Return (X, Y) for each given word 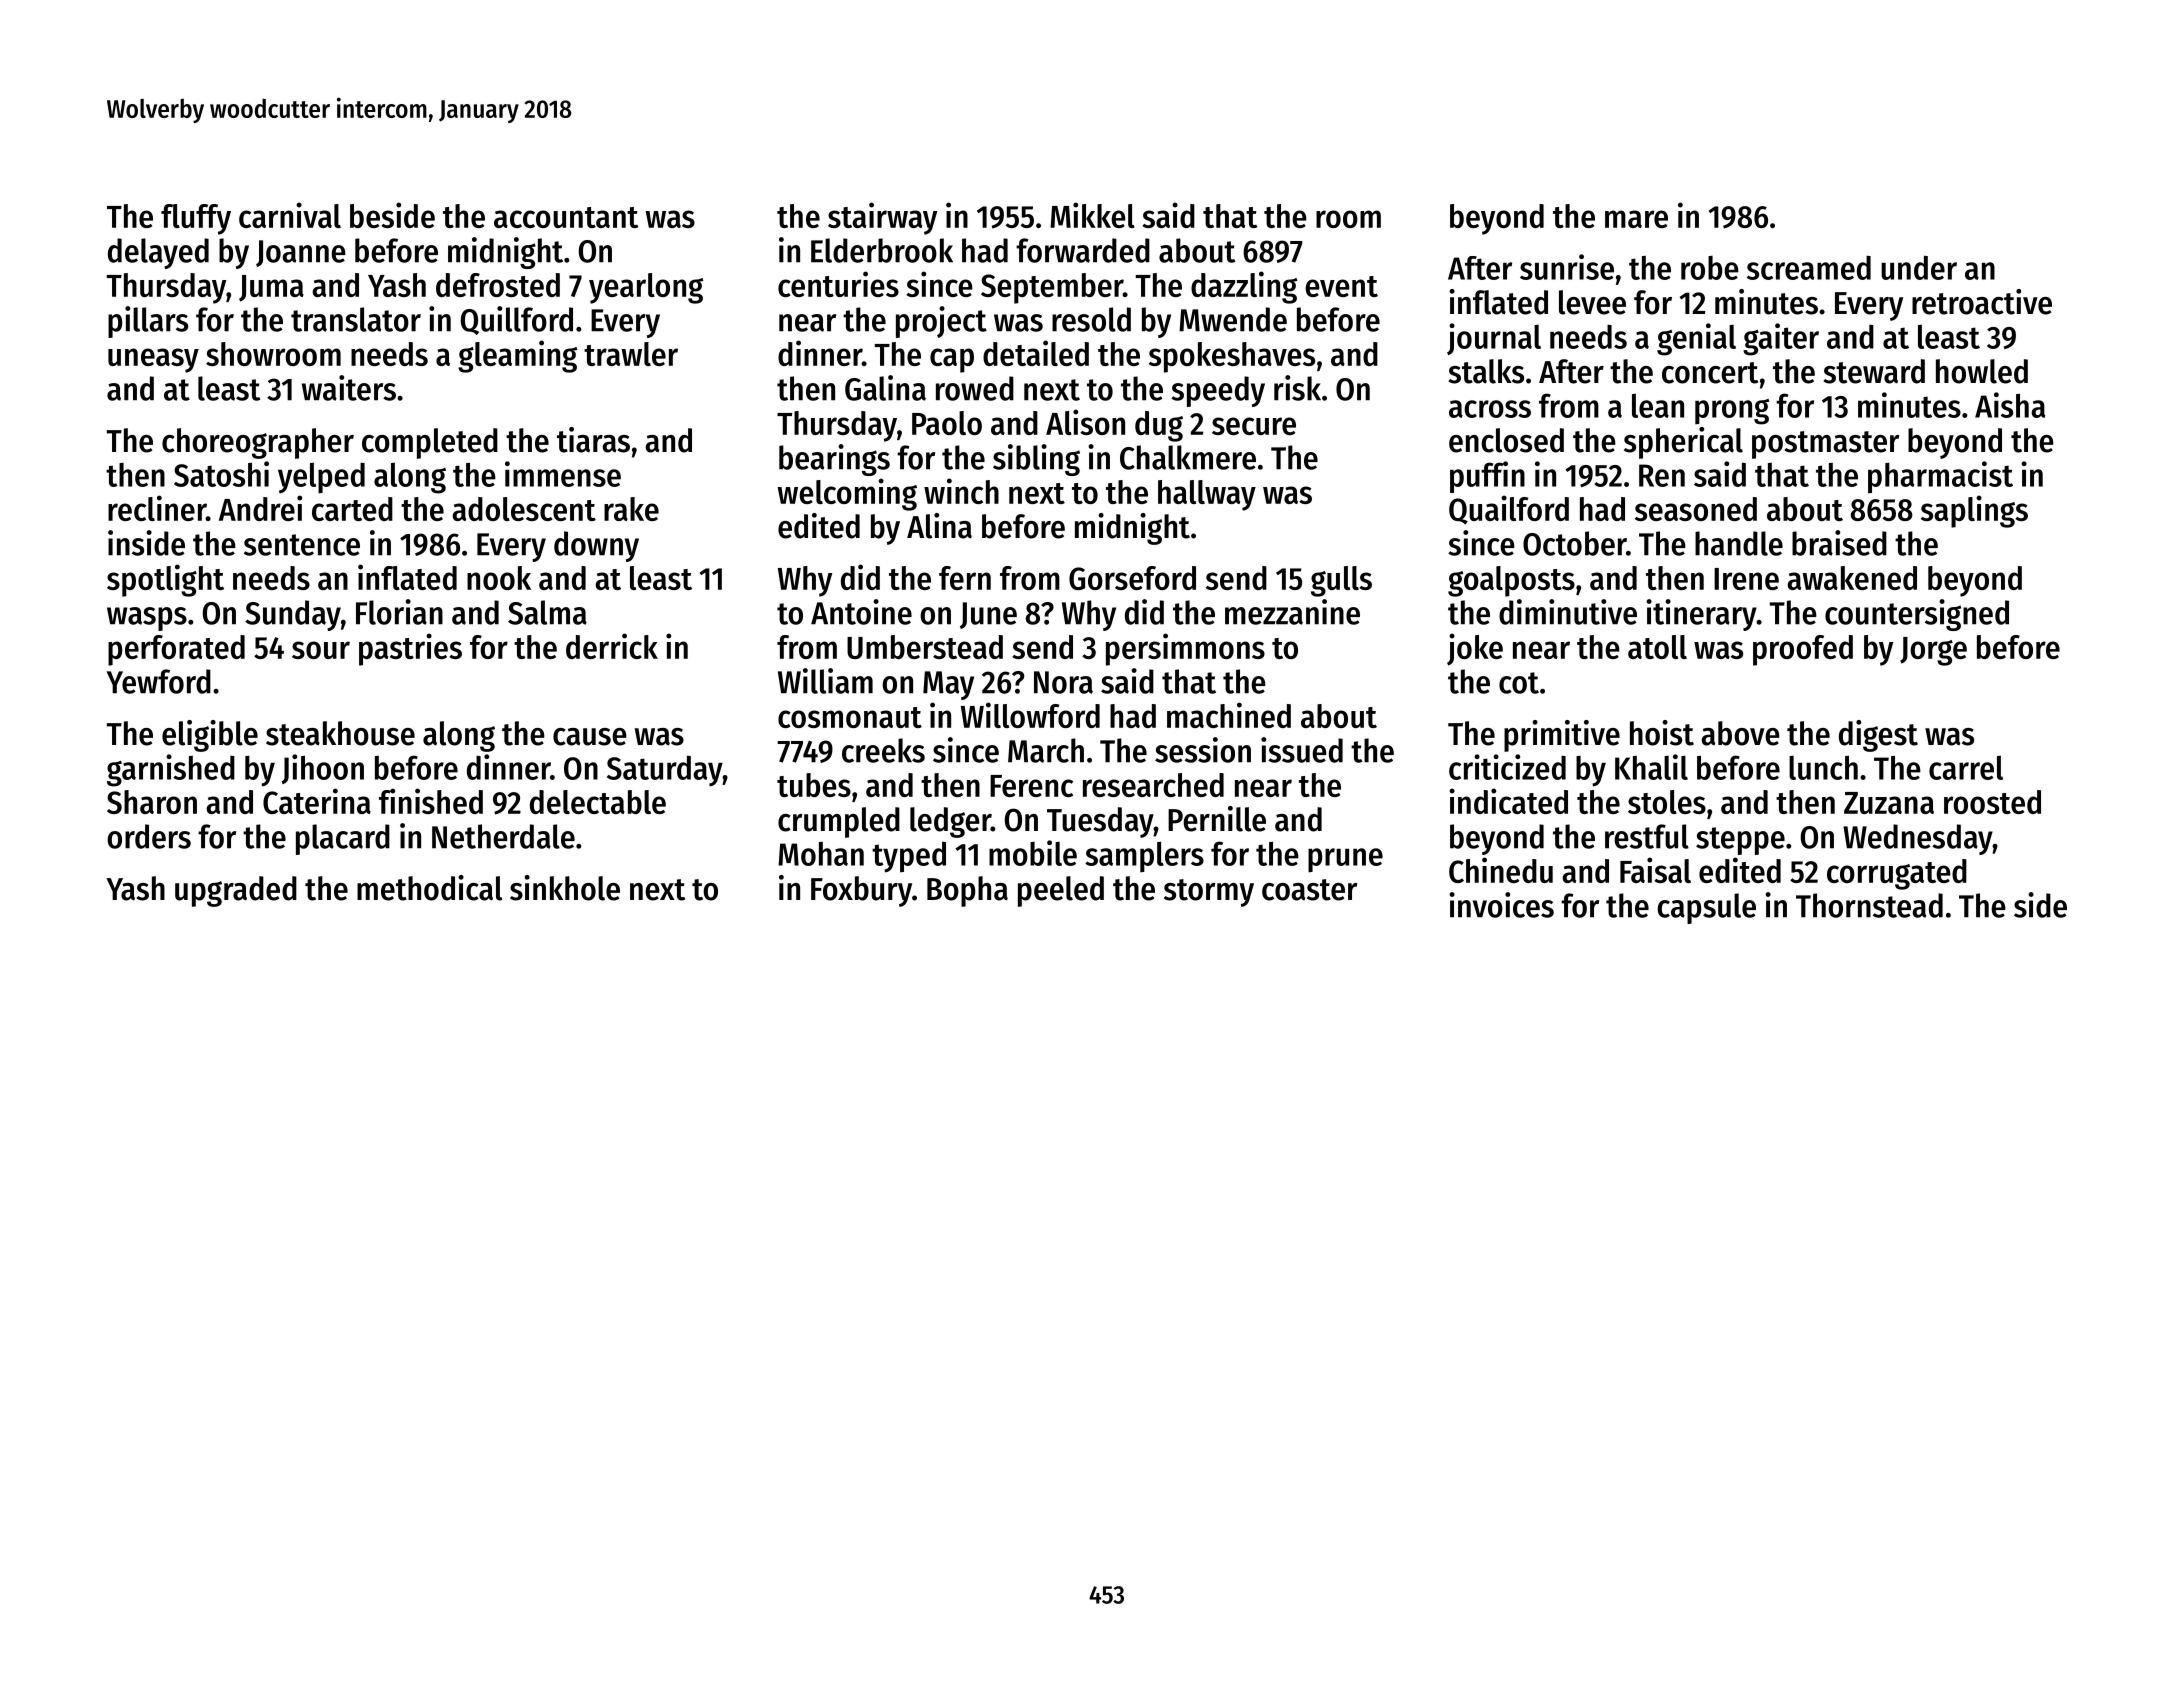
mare (1636, 219)
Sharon (152, 802)
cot (1519, 683)
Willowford (1030, 715)
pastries (410, 649)
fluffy (196, 219)
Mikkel (1092, 215)
